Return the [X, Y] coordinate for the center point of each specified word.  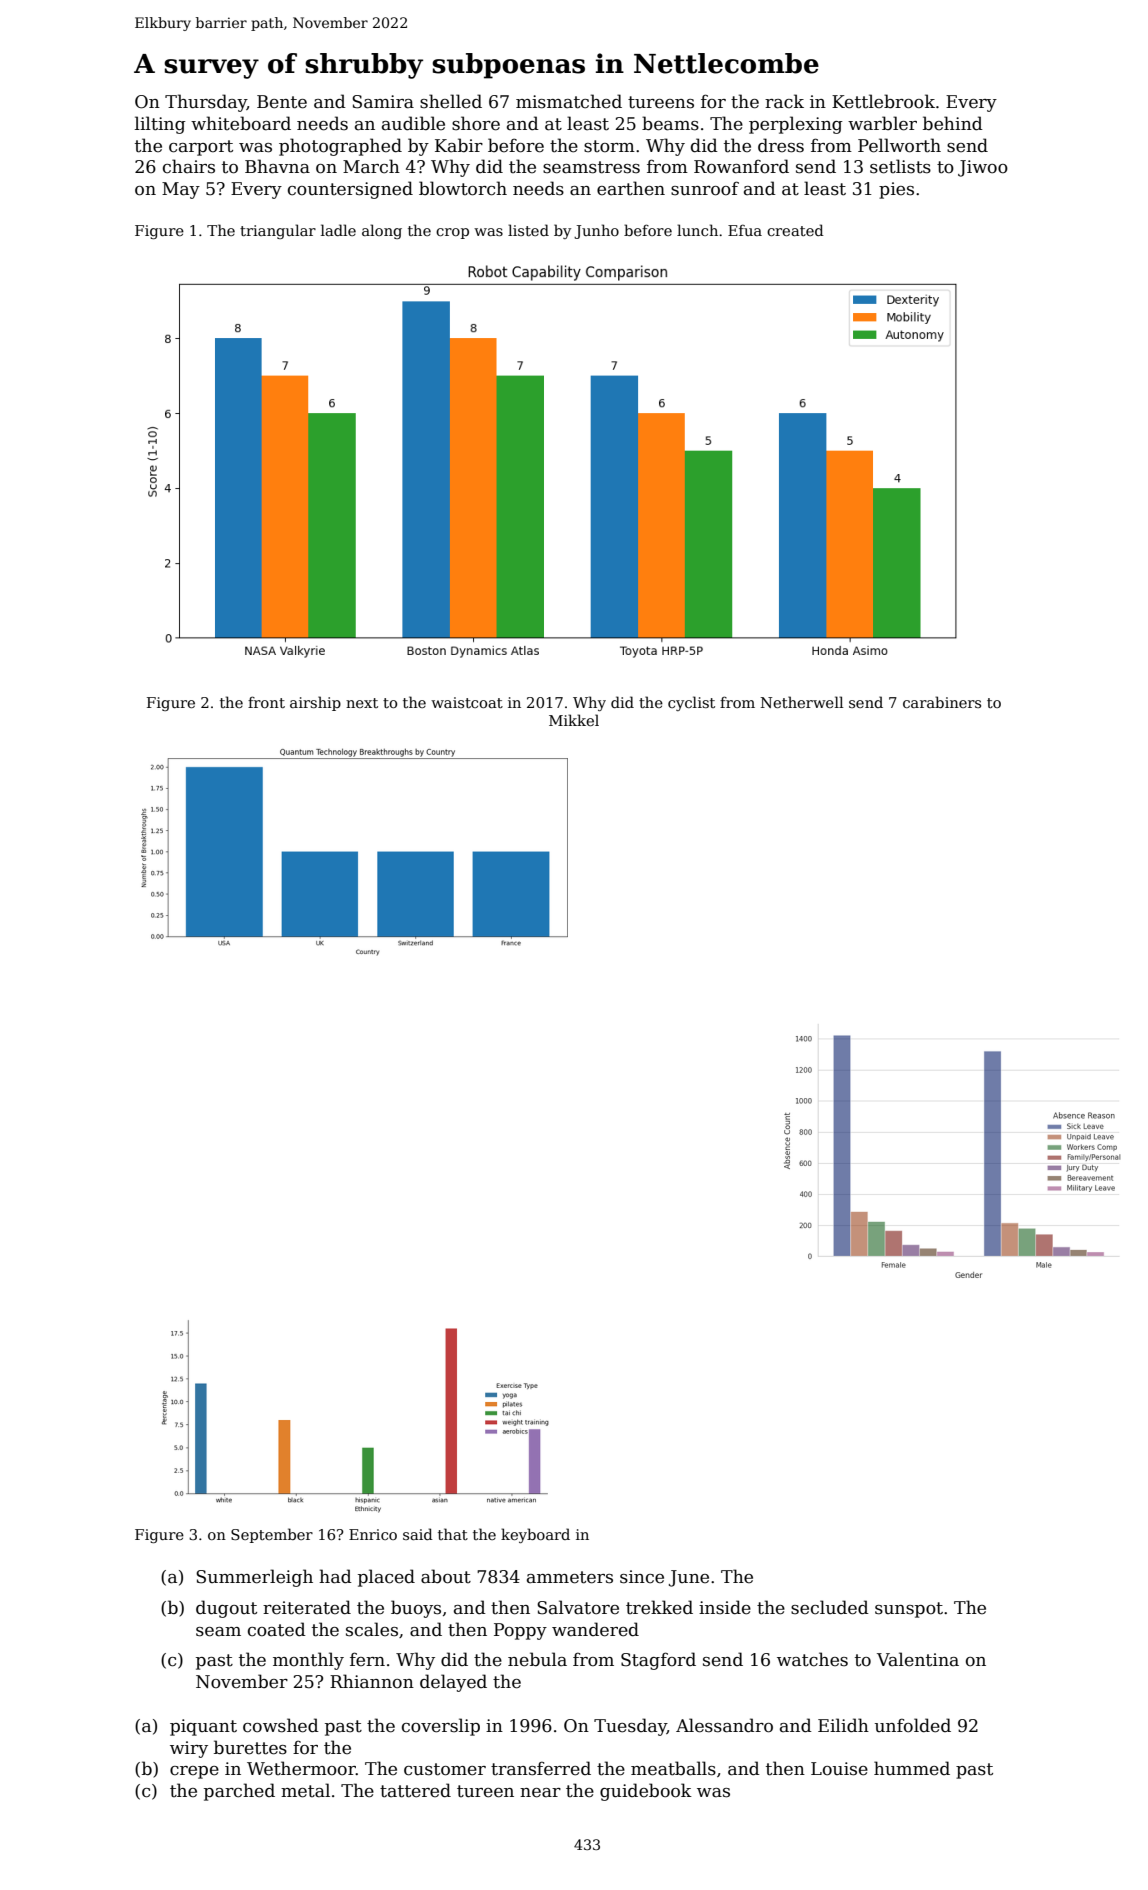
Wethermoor [301, 1768]
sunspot [909, 1610]
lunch [697, 230]
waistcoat [467, 702]
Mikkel [574, 720]
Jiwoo [983, 168]
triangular [278, 231]
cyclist [691, 703]
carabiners [942, 702]
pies [896, 190]
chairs [189, 166]
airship [315, 703]
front [266, 702]
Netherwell [802, 702]
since [642, 1577]
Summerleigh [254, 1578]
